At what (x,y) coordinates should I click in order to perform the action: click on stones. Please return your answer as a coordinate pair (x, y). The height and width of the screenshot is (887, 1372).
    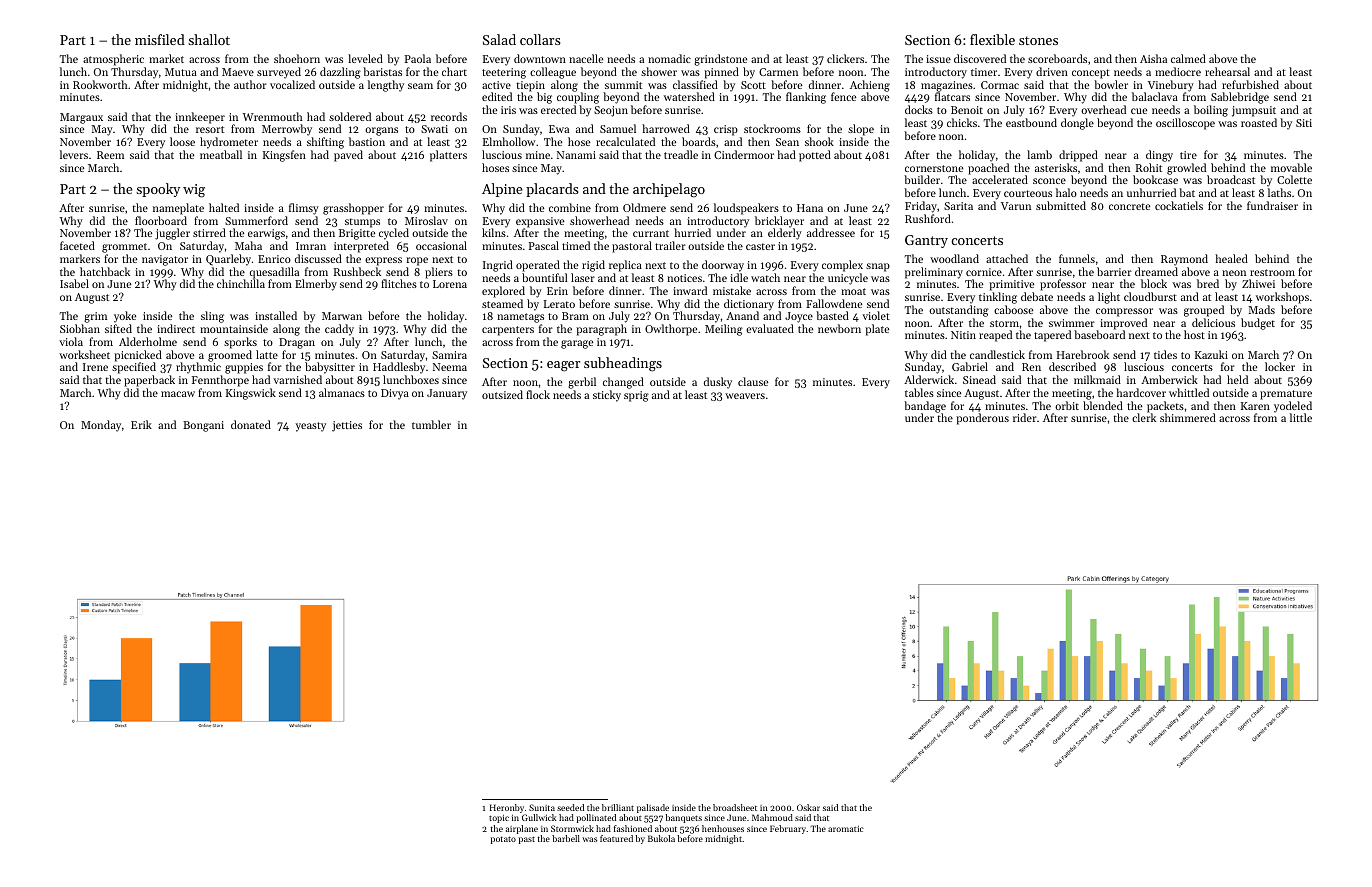
    Looking at the image, I should click on (1038, 40).
